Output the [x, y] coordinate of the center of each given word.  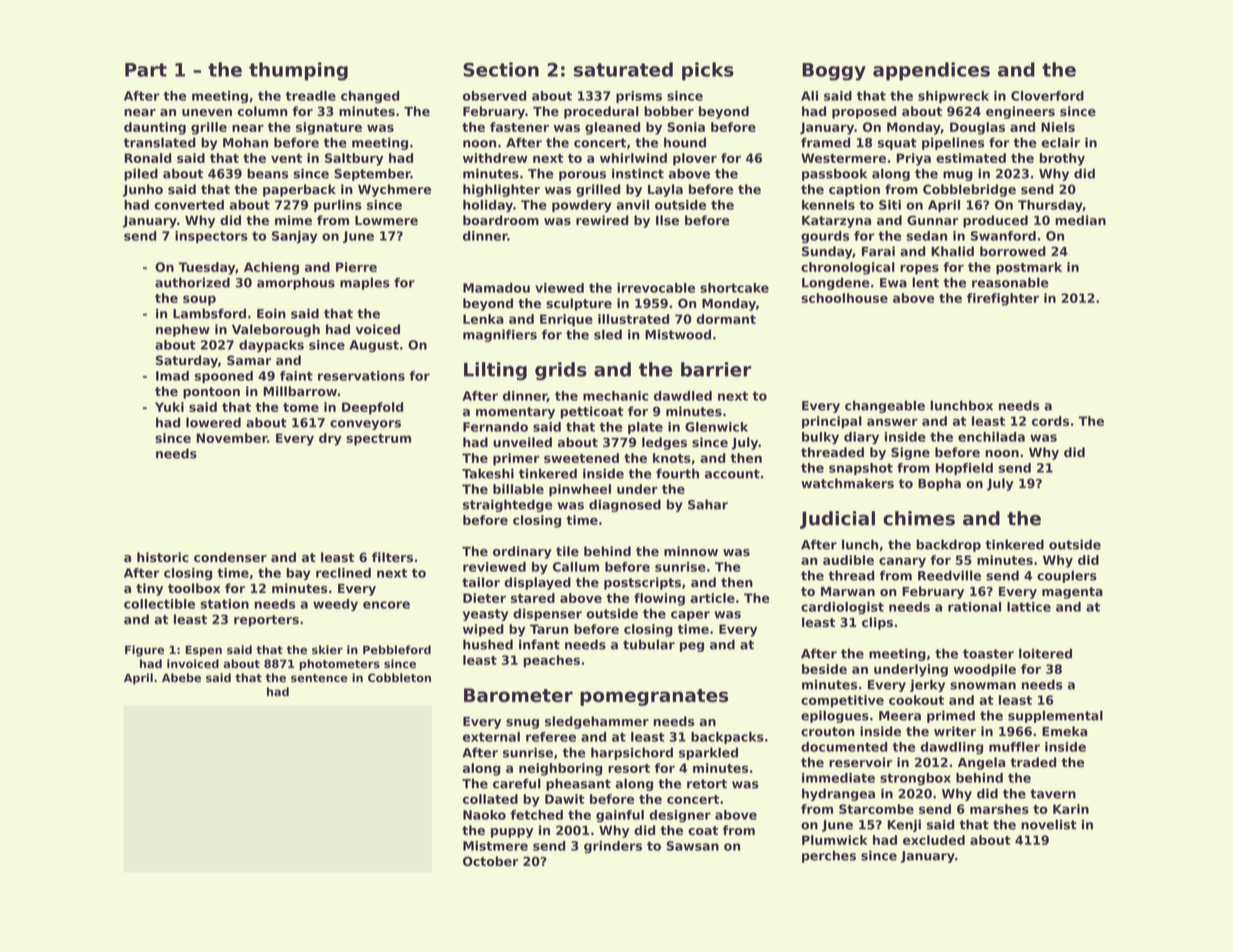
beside [824, 669]
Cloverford [1047, 96]
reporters [266, 621]
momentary [515, 413]
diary [861, 438]
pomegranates [654, 697]
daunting [155, 128]
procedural [601, 112]
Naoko [484, 815]
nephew [183, 330]
